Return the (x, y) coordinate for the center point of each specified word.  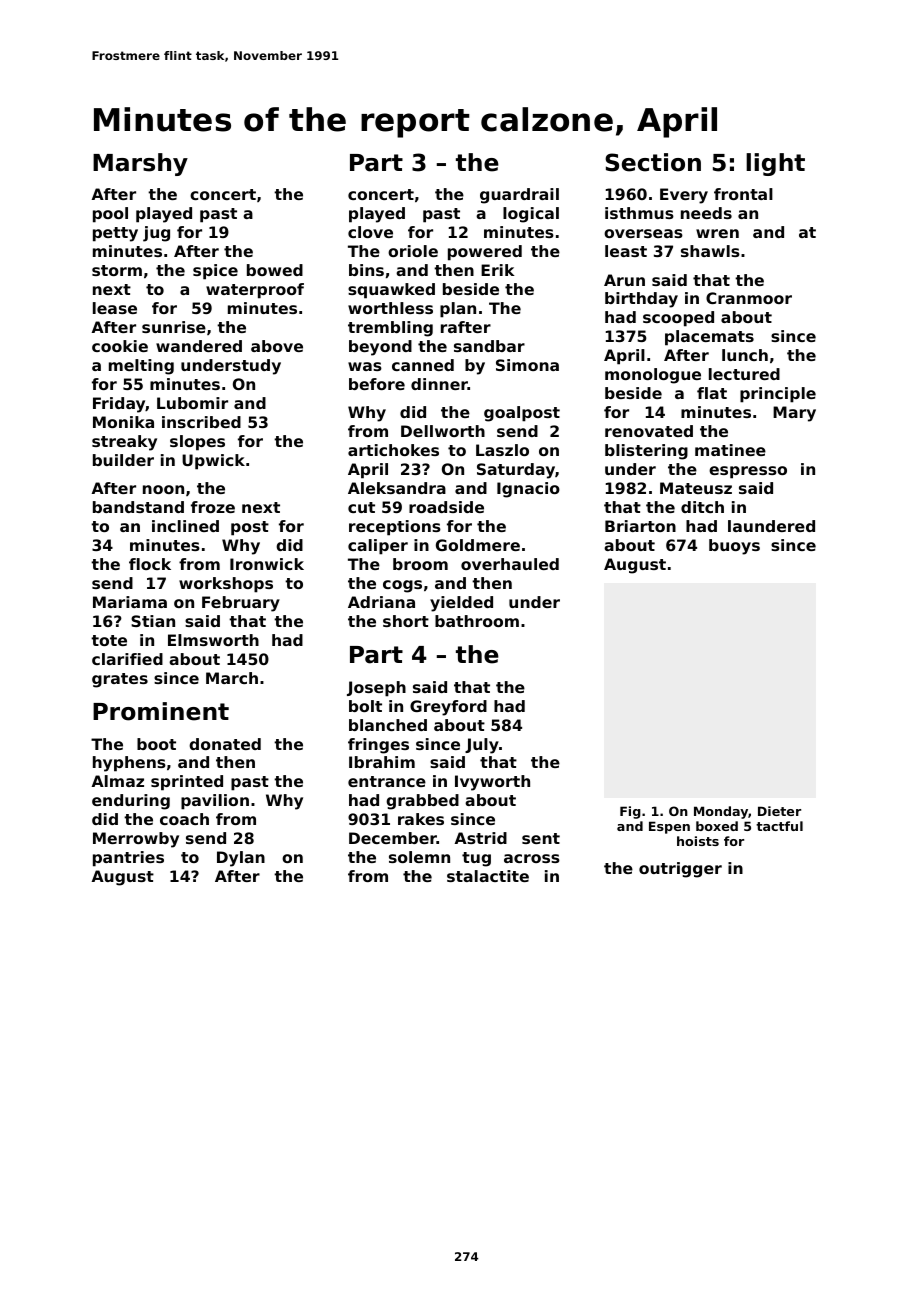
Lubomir (192, 403)
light (775, 164)
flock (150, 564)
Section (653, 162)
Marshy (140, 164)
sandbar (489, 346)
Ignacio (528, 490)
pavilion (215, 802)
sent (541, 838)
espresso (748, 472)
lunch (745, 355)
